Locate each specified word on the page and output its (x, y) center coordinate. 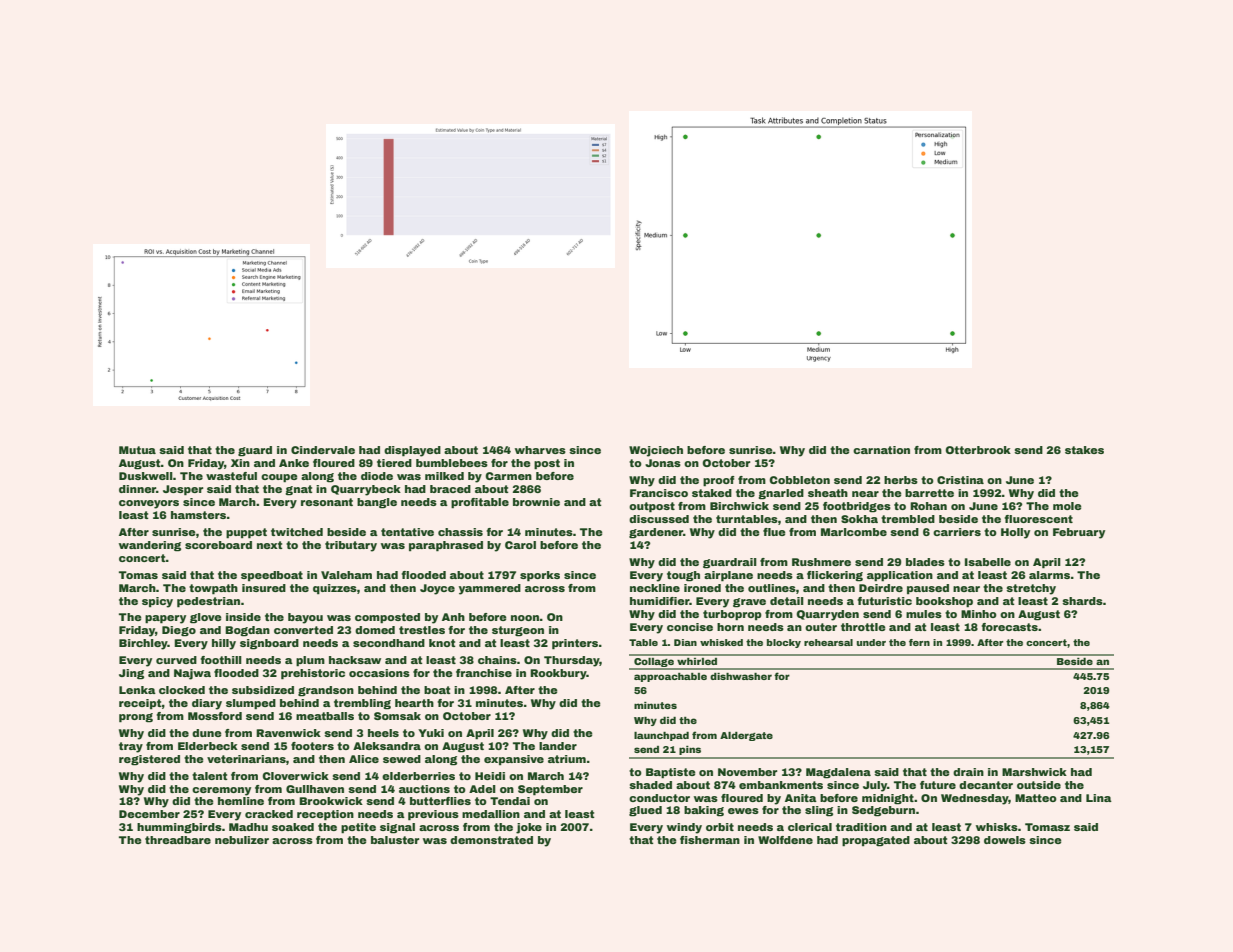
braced (450, 489)
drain (968, 772)
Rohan (928, 506)
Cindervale (323, 450)
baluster (395, 840)
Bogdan (247, 631)
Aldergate (746, 736)
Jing (131, 674)
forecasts (1009, 627)
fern (919, 642)
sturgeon (518, 631)
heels (383, 733)
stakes (1084, 450)
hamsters (198, 515)
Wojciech (656, 451)
